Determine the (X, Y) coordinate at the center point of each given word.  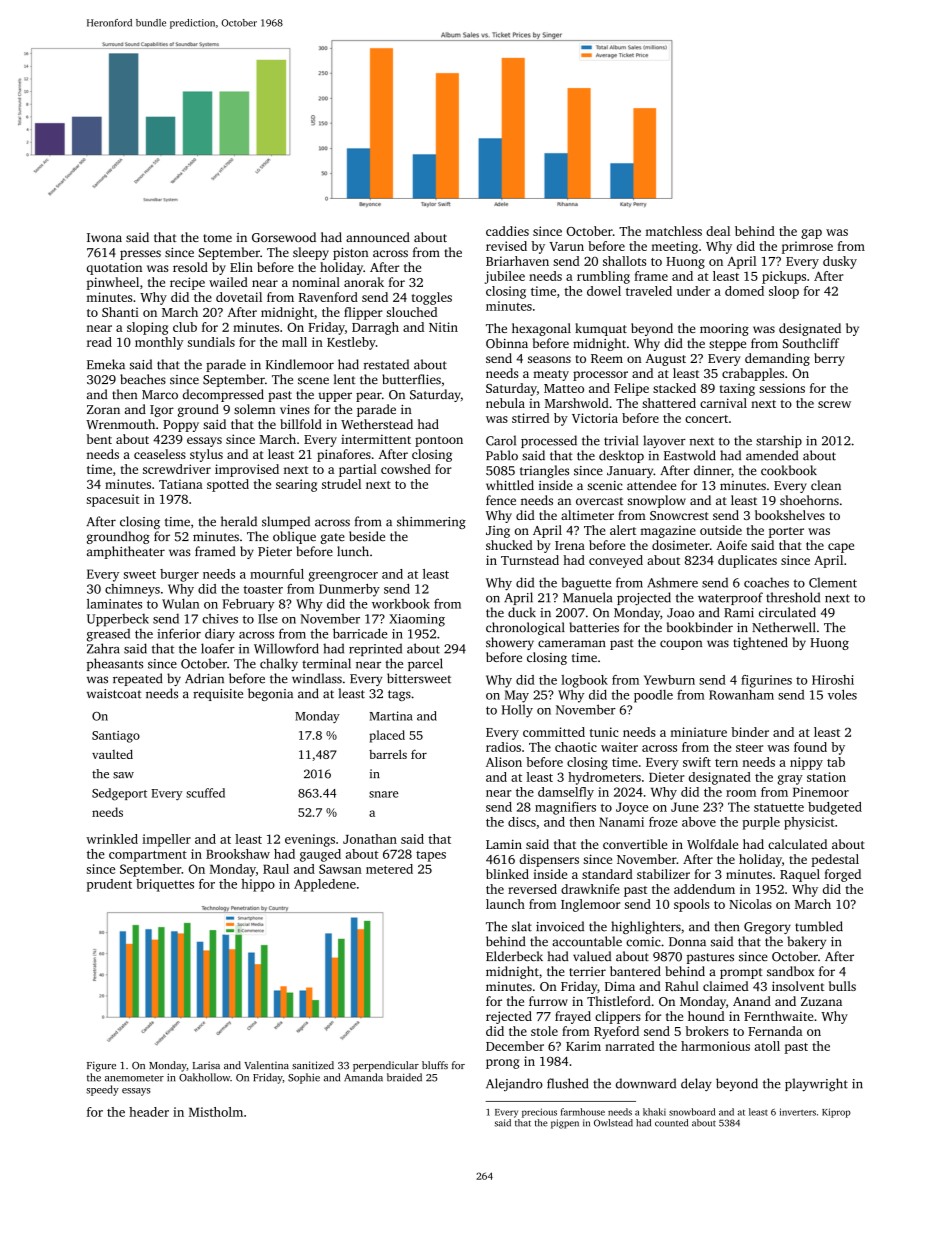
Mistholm (216, 1112)
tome (217, 238)
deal (718, 231)
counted (671, 1123)
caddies (507, 231)
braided (404, 1077)
